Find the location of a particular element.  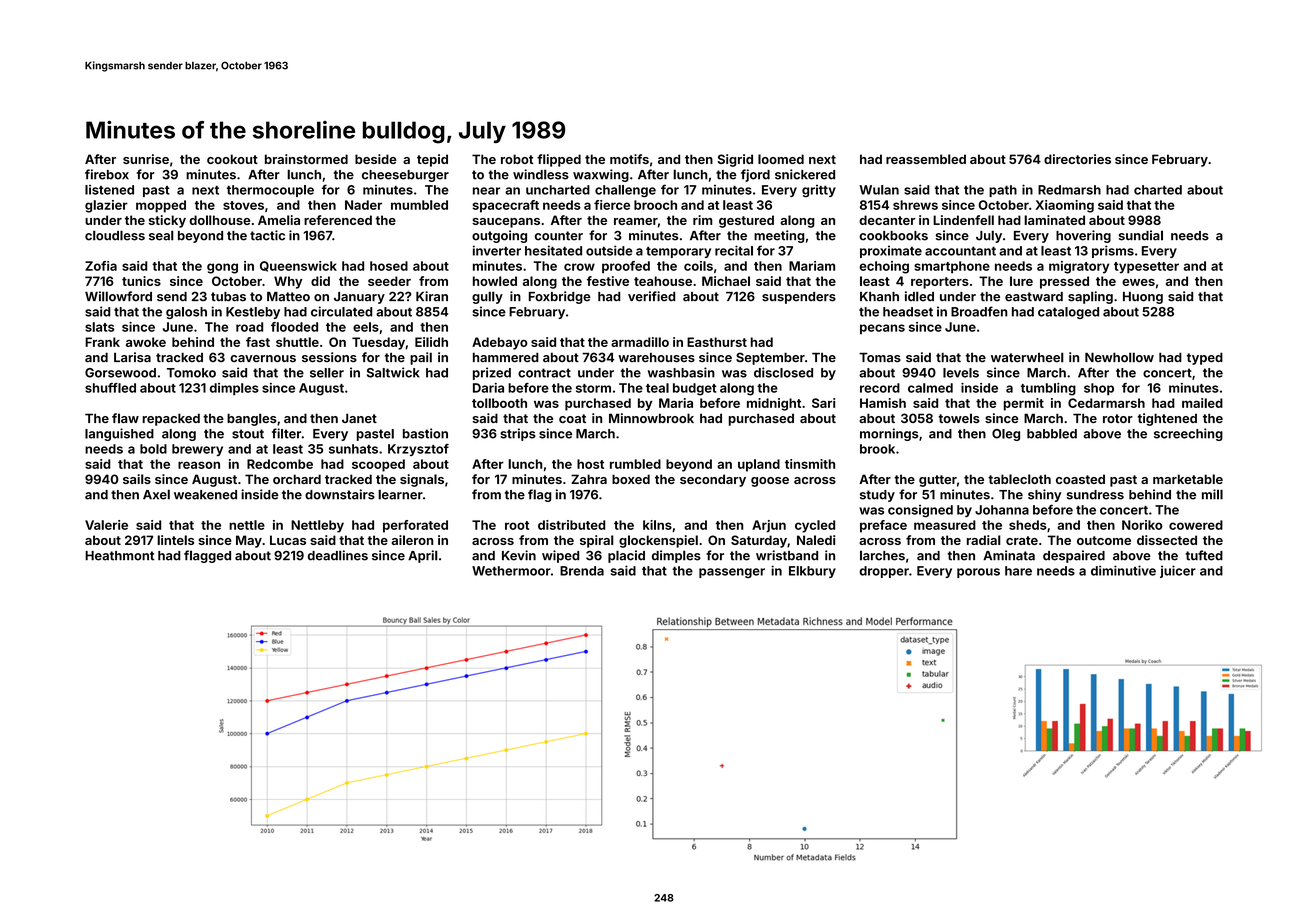

shop is located at coordinates (1099, 389).
